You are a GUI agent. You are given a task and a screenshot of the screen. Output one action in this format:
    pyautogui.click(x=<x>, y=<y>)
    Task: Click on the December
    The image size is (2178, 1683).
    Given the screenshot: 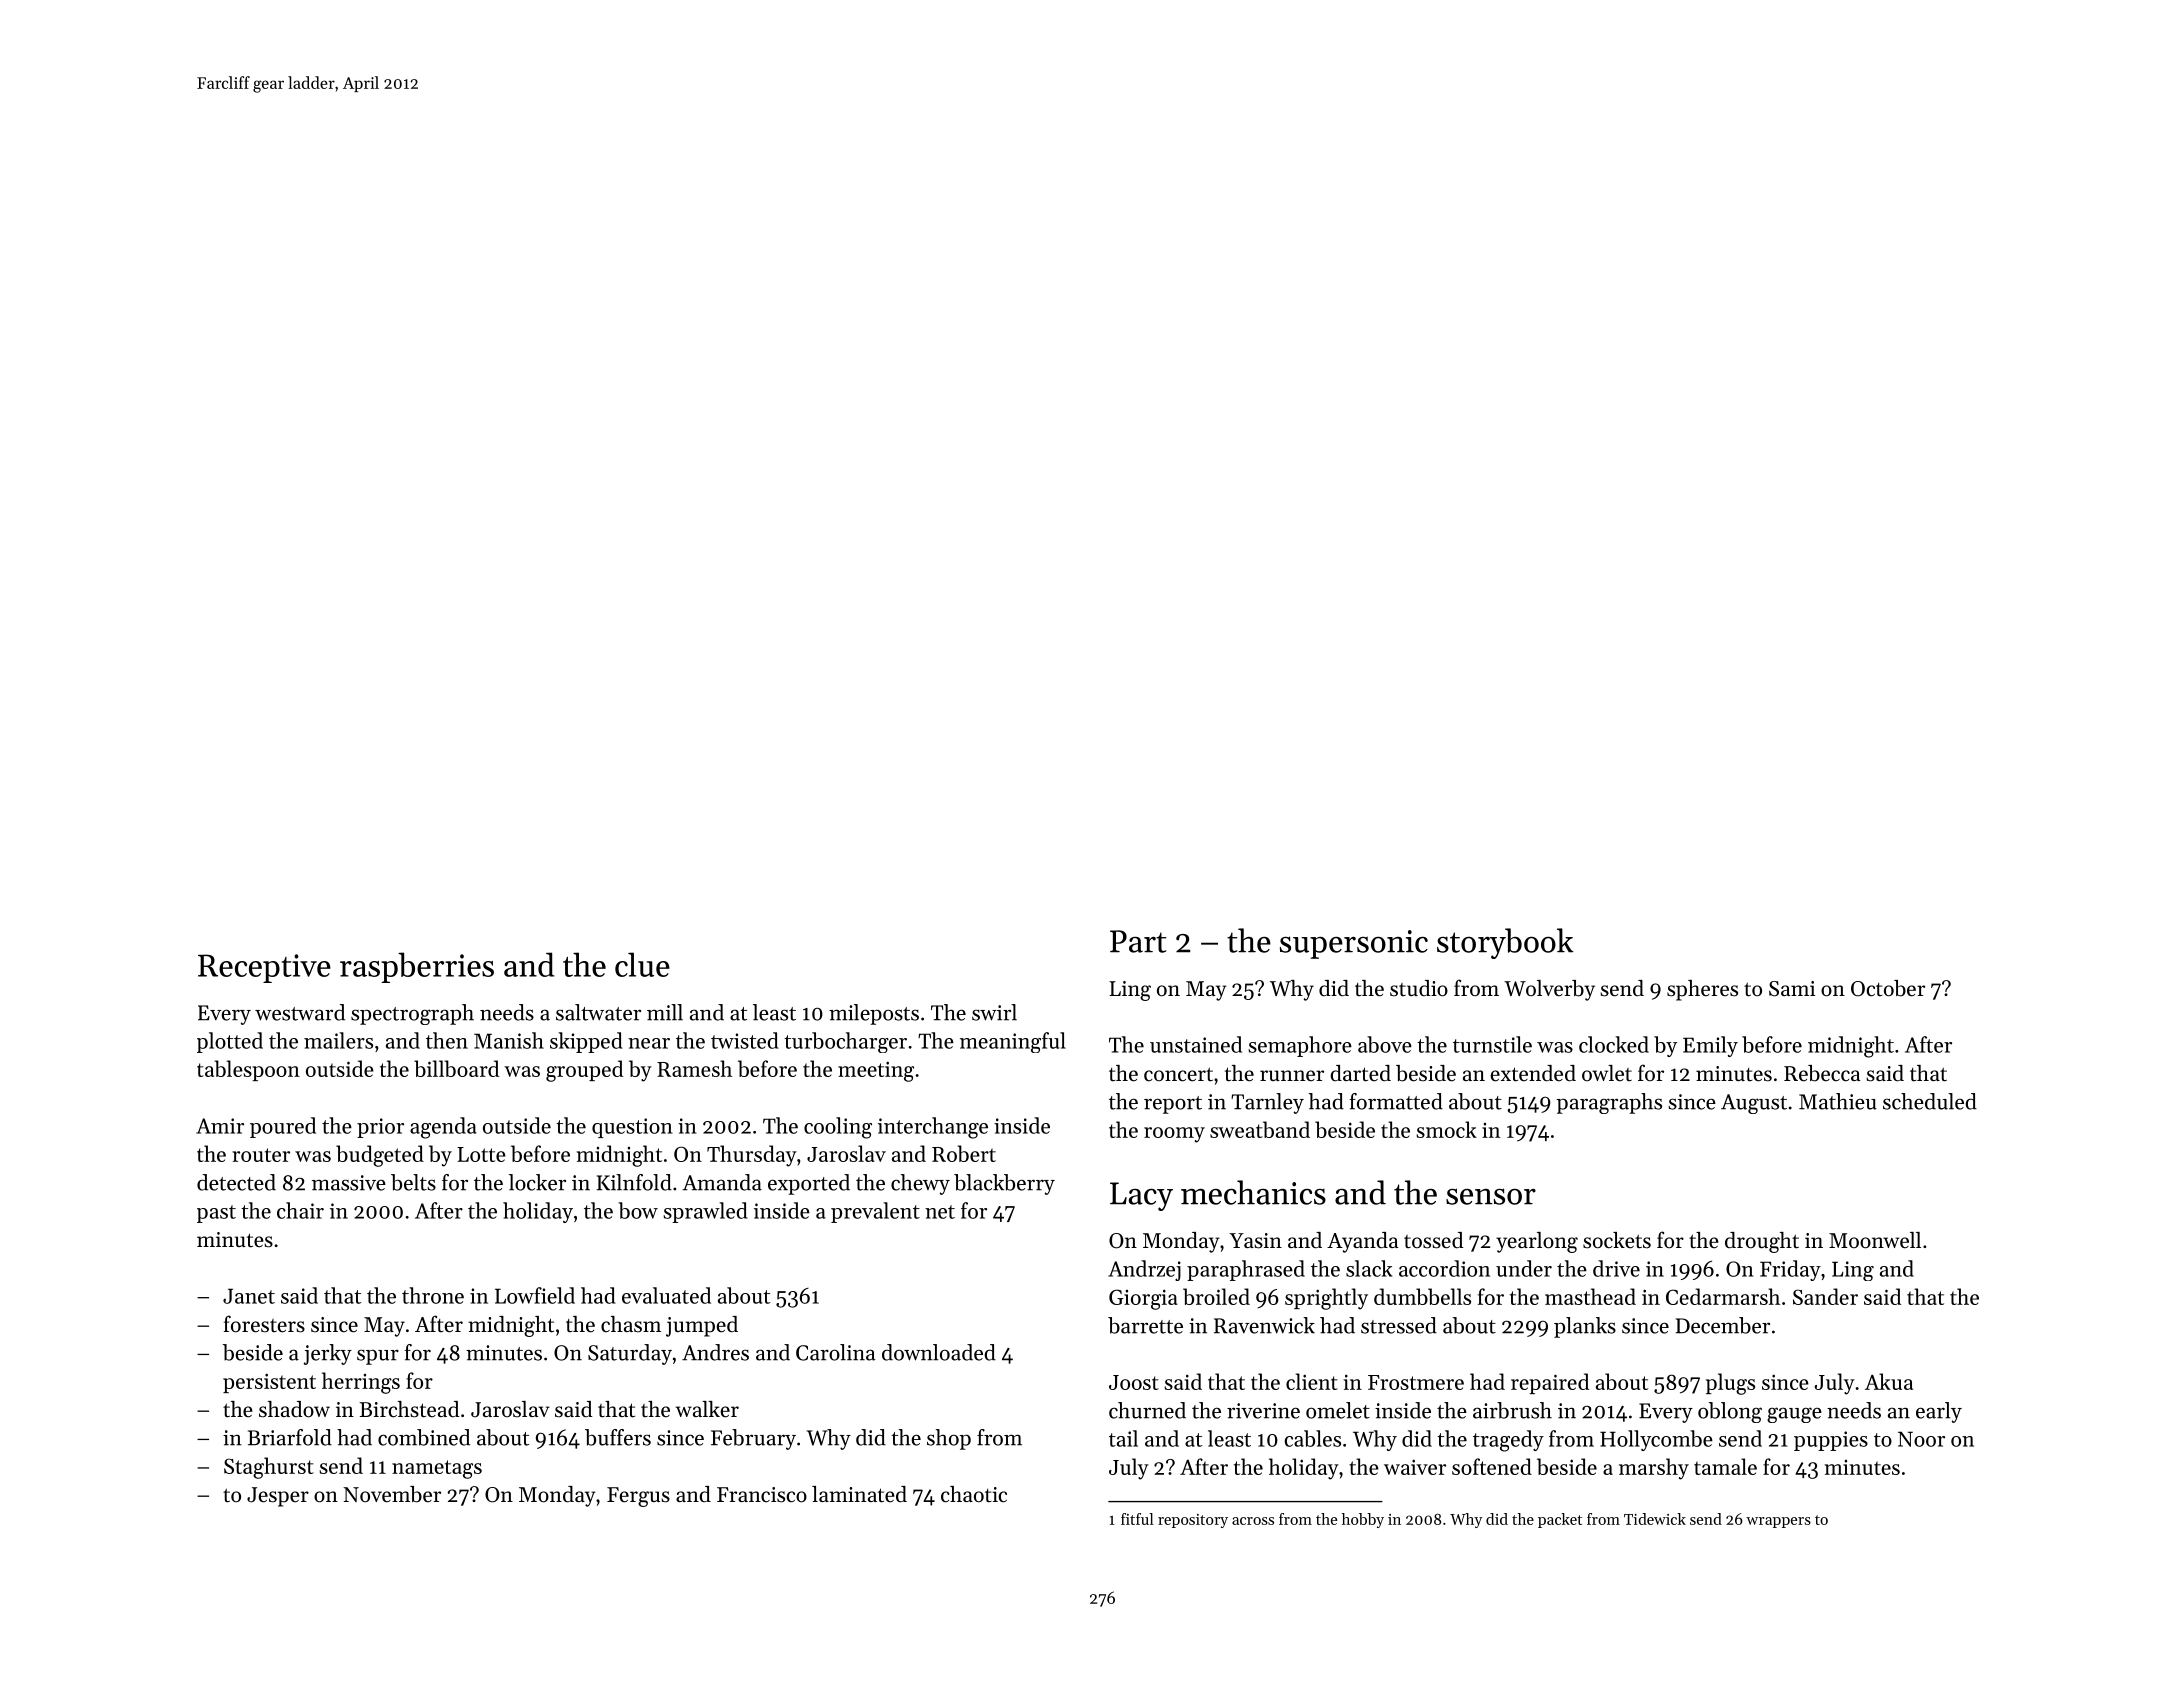 What is the action you would take?
    pyautogui.click(x=1723, y=1325)
